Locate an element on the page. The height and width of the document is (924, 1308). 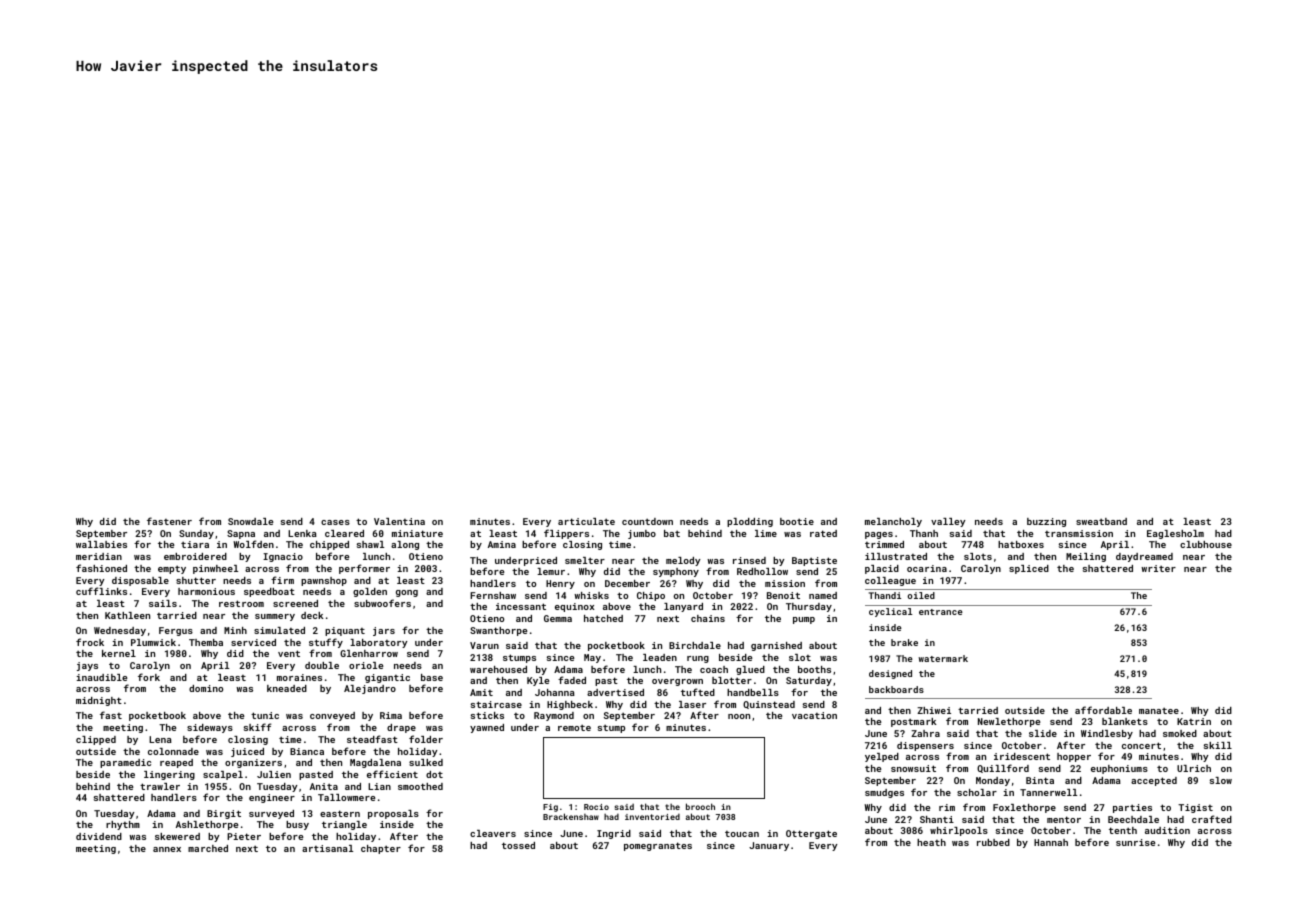
bootie is located at coordinates (797, 521).
